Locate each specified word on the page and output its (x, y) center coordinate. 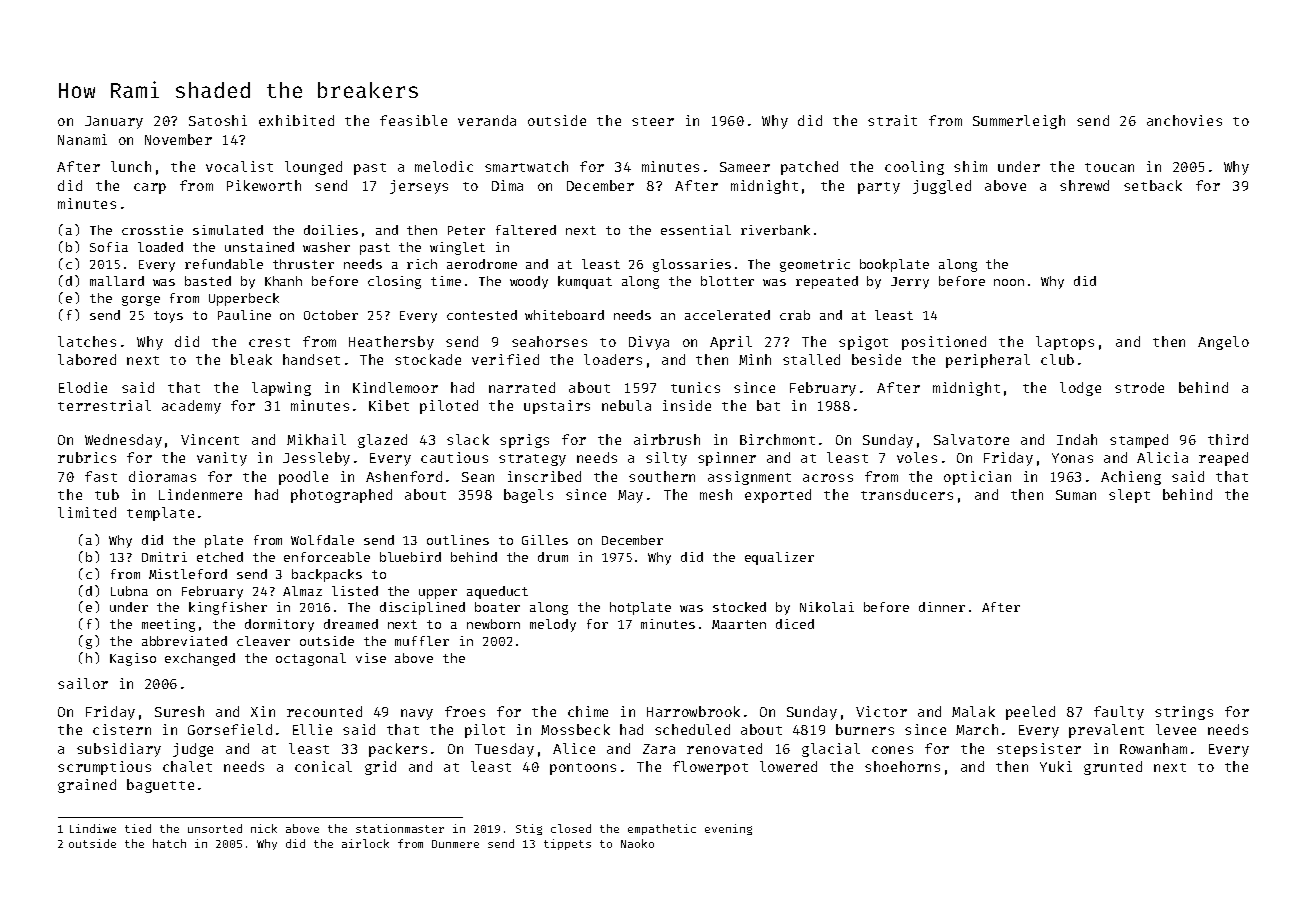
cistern (122, 729)
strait (892, 120)
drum (553, 557)
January (114, 122)
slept (1129, 496)
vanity (222, 459)
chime (588, 711)
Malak (973, 711)
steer (653, 121)
